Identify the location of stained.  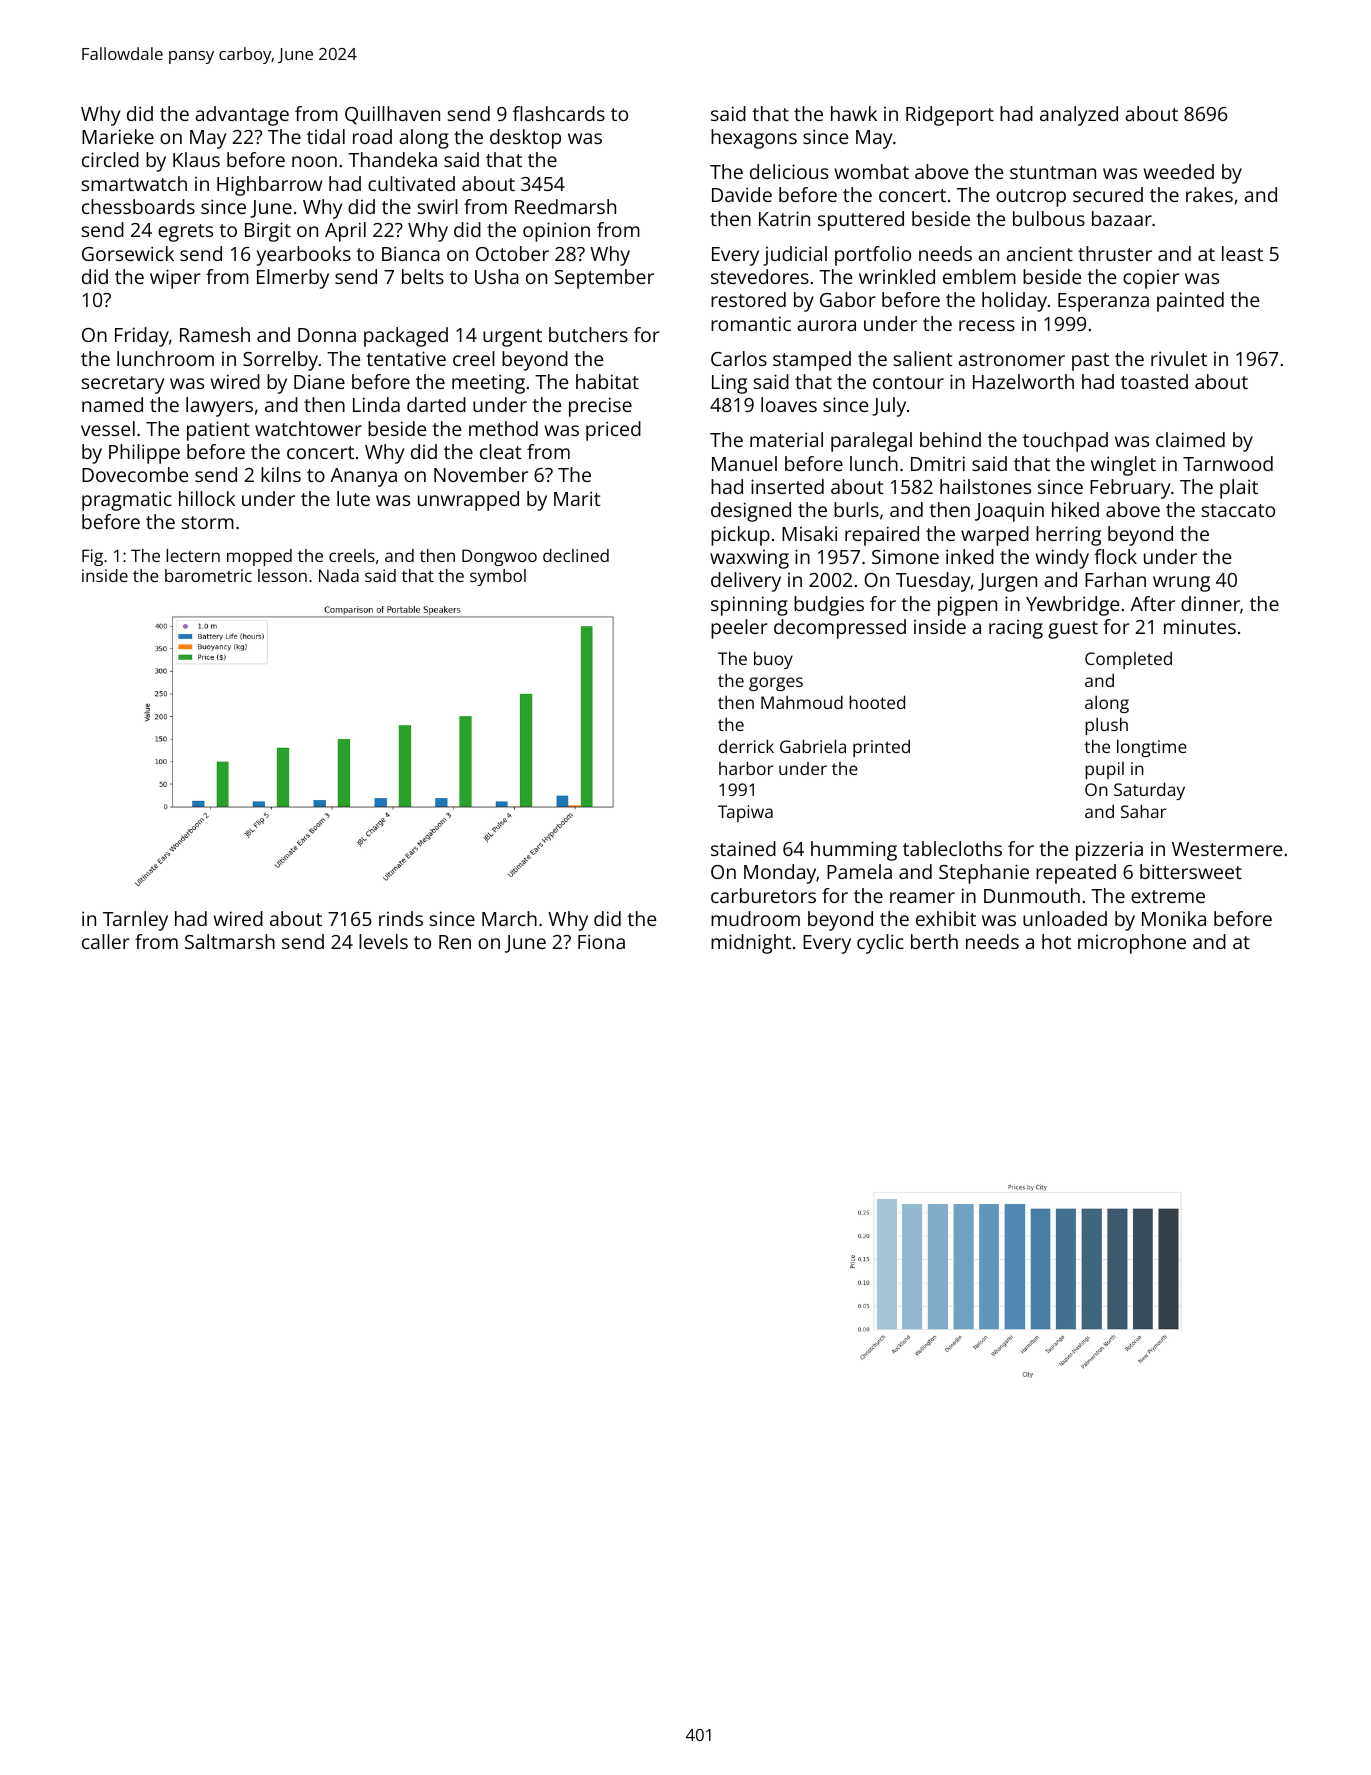
(743, 848).
